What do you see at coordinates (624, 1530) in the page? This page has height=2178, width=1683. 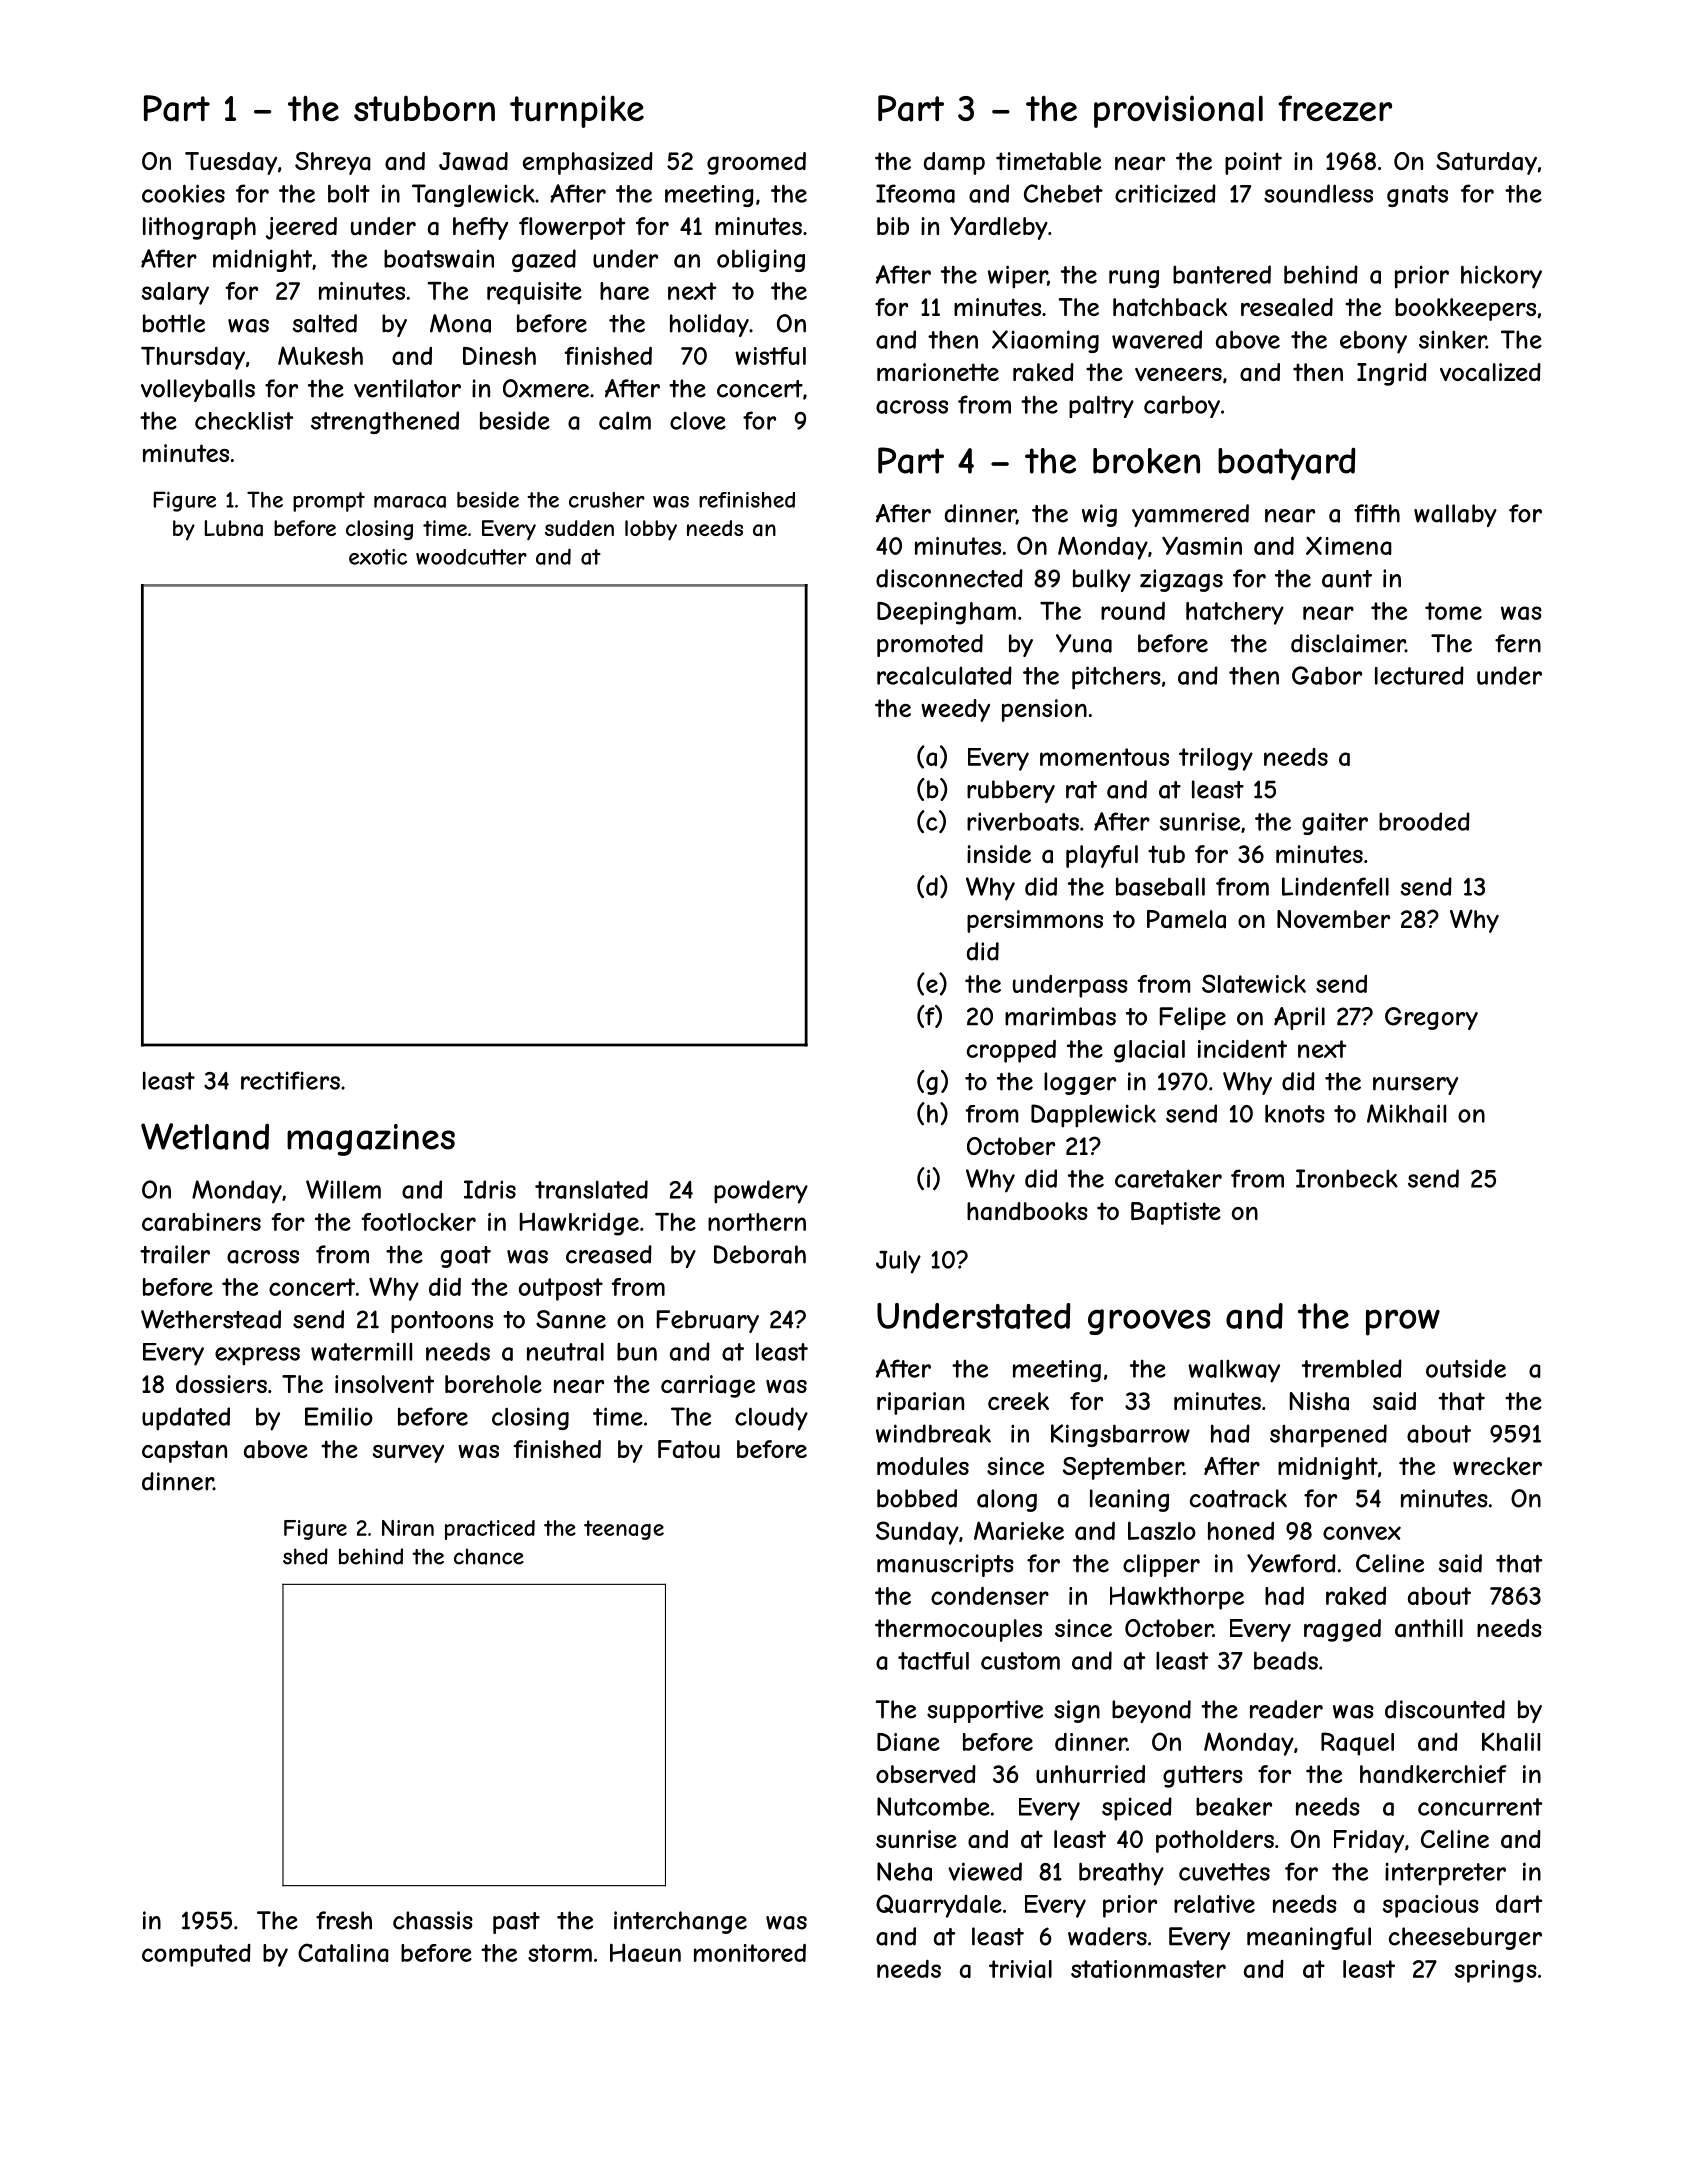 I see `teenage` at bounding box center [624, 1530].
